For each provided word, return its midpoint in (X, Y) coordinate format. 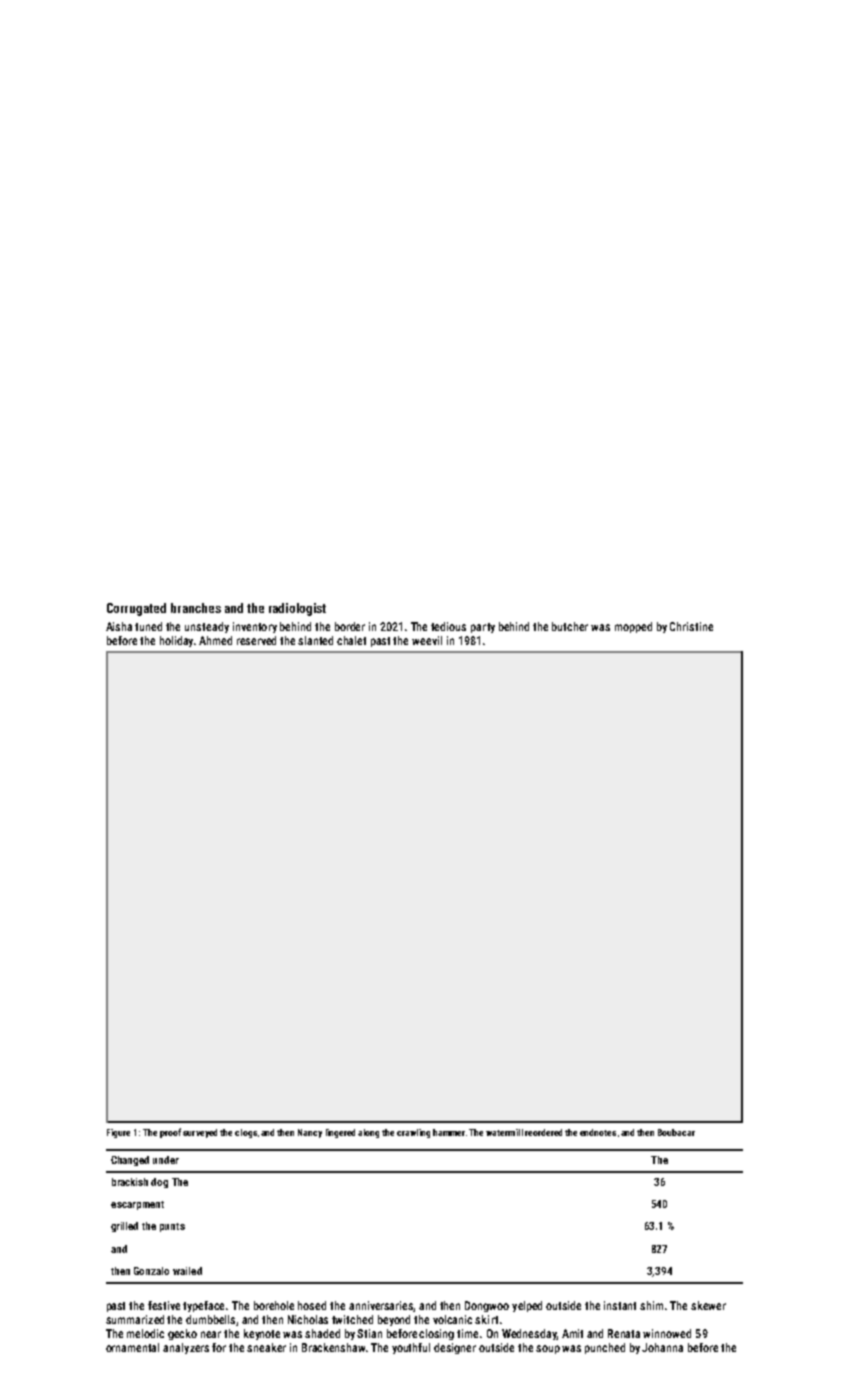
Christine (691, 626)
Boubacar (676, 1132)
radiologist (297, 609)
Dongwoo (487, 1306)
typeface (203, 1306)
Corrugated (136, 609)
